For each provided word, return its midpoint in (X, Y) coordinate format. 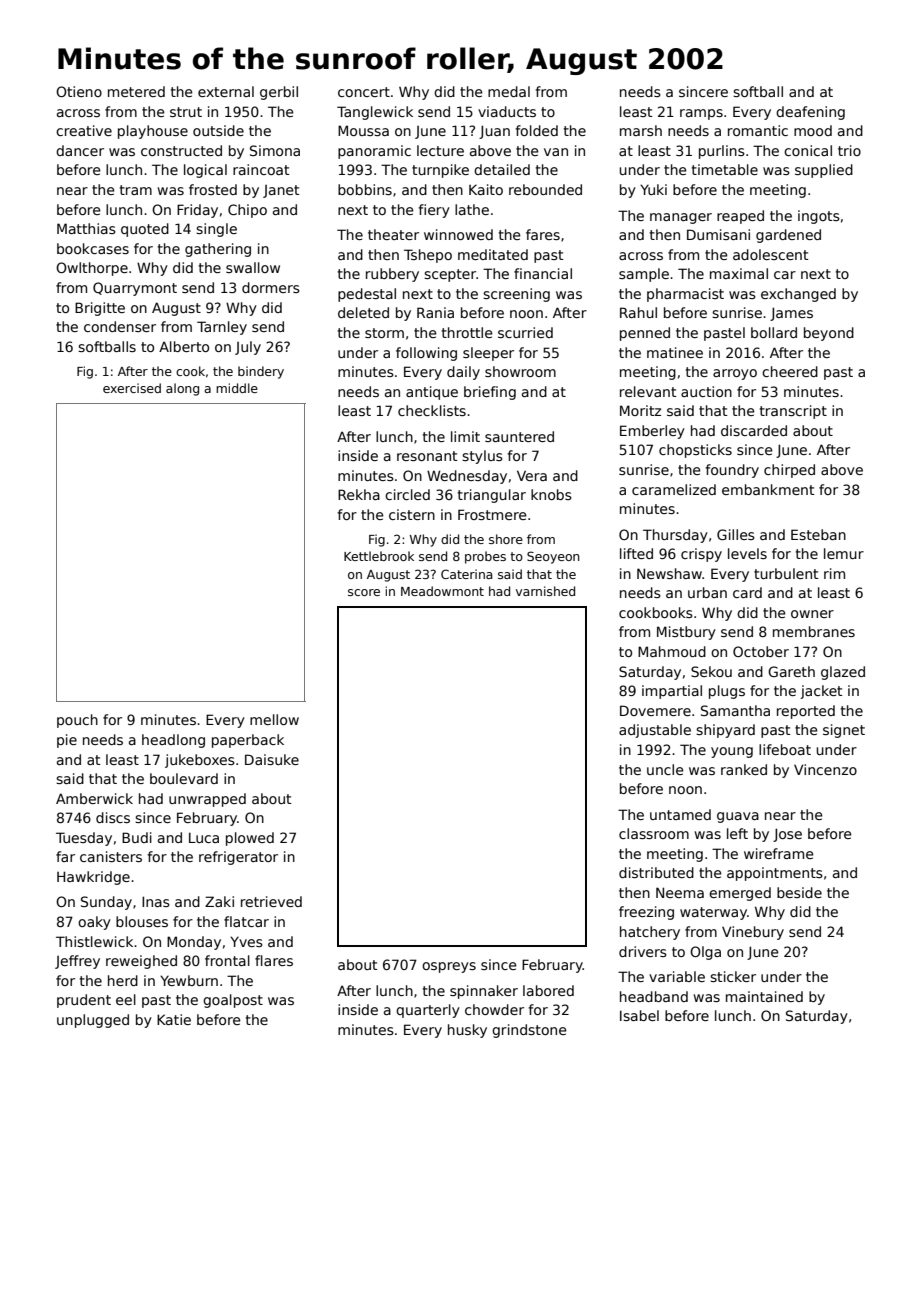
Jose (787, 835)
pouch (77, 721)
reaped (740, 217)
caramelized (674, 489)
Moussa (363, 130)
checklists (432, 410)
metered (136, 91)
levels (747, 553)
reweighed (141, 962)
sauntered (519, 436)
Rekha (359, 494)
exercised (132, 388)
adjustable (655, 731)
